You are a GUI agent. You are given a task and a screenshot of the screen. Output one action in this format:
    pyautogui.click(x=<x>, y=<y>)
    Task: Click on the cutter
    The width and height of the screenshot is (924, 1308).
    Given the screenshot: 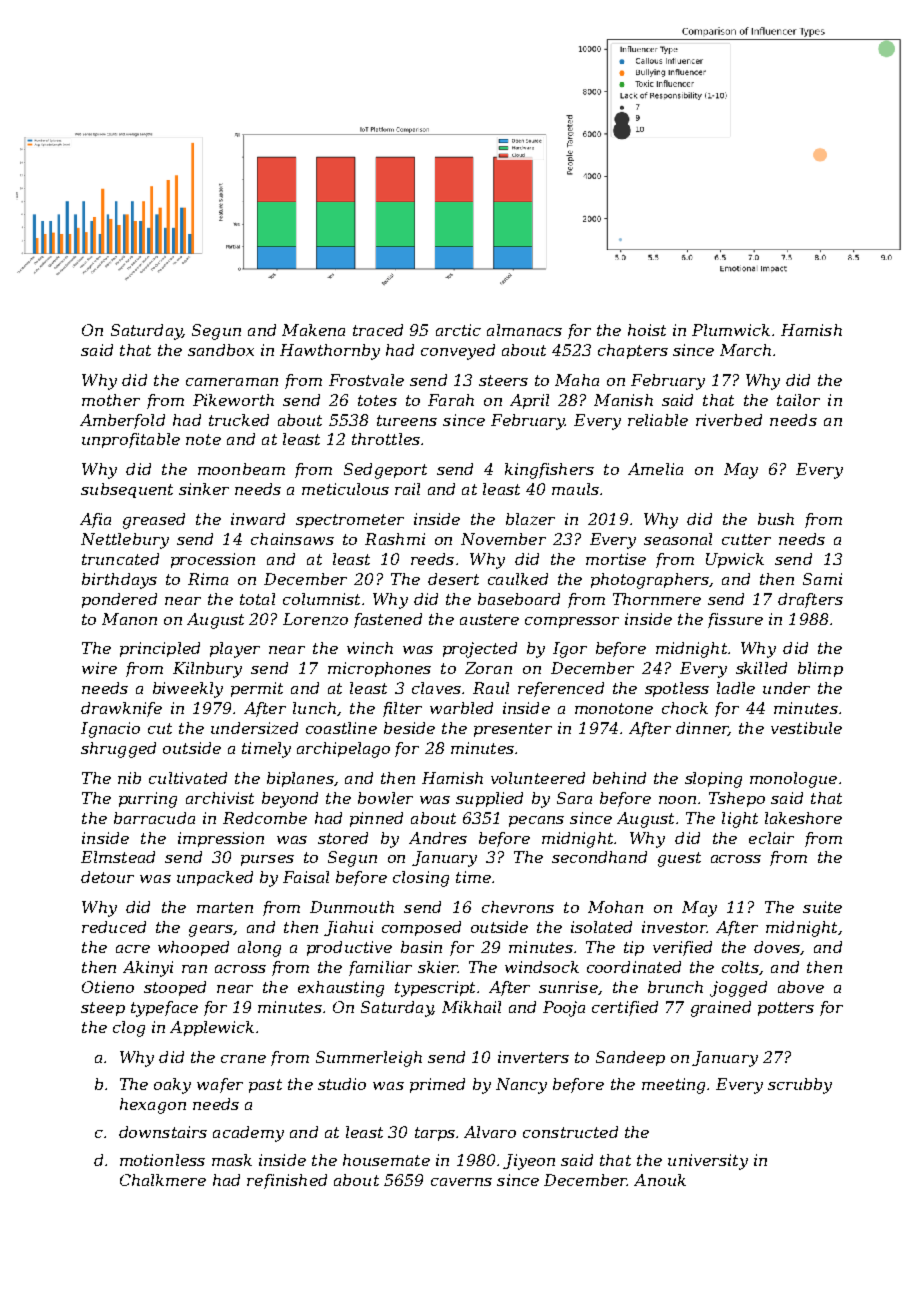 What is the action you would take?
    pyautogui.click(x=746, y=539)
